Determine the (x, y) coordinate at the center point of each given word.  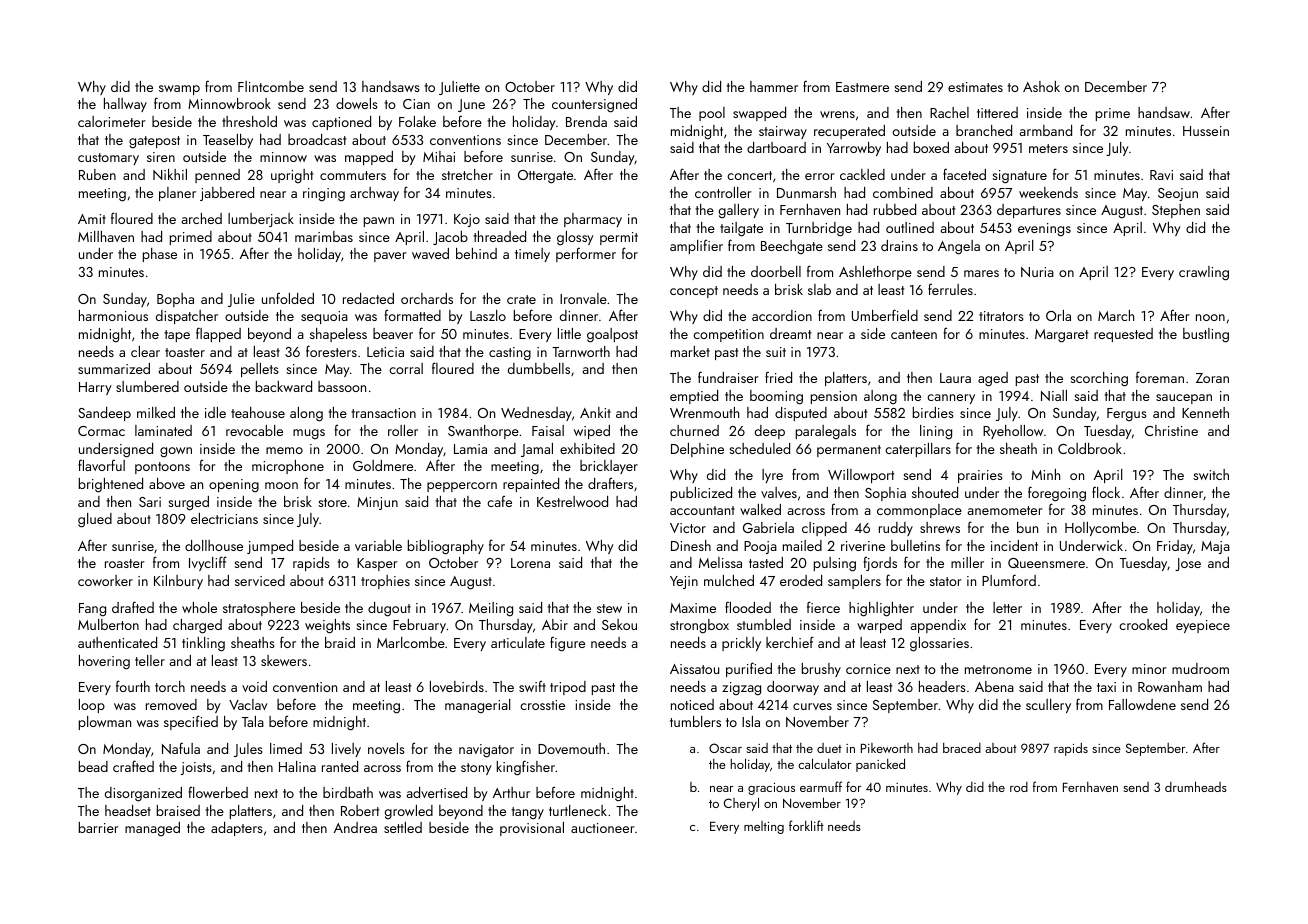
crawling (1204, 273)
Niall (1054, 395)
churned (694, 430)
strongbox (699, 626)
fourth (133, 686)
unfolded (288, 298)
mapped (369, 158)
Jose (1188, 564)
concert (749, 175)
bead (93, 766)
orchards (427, 298)
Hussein (1206, 131)
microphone (288, 467)
